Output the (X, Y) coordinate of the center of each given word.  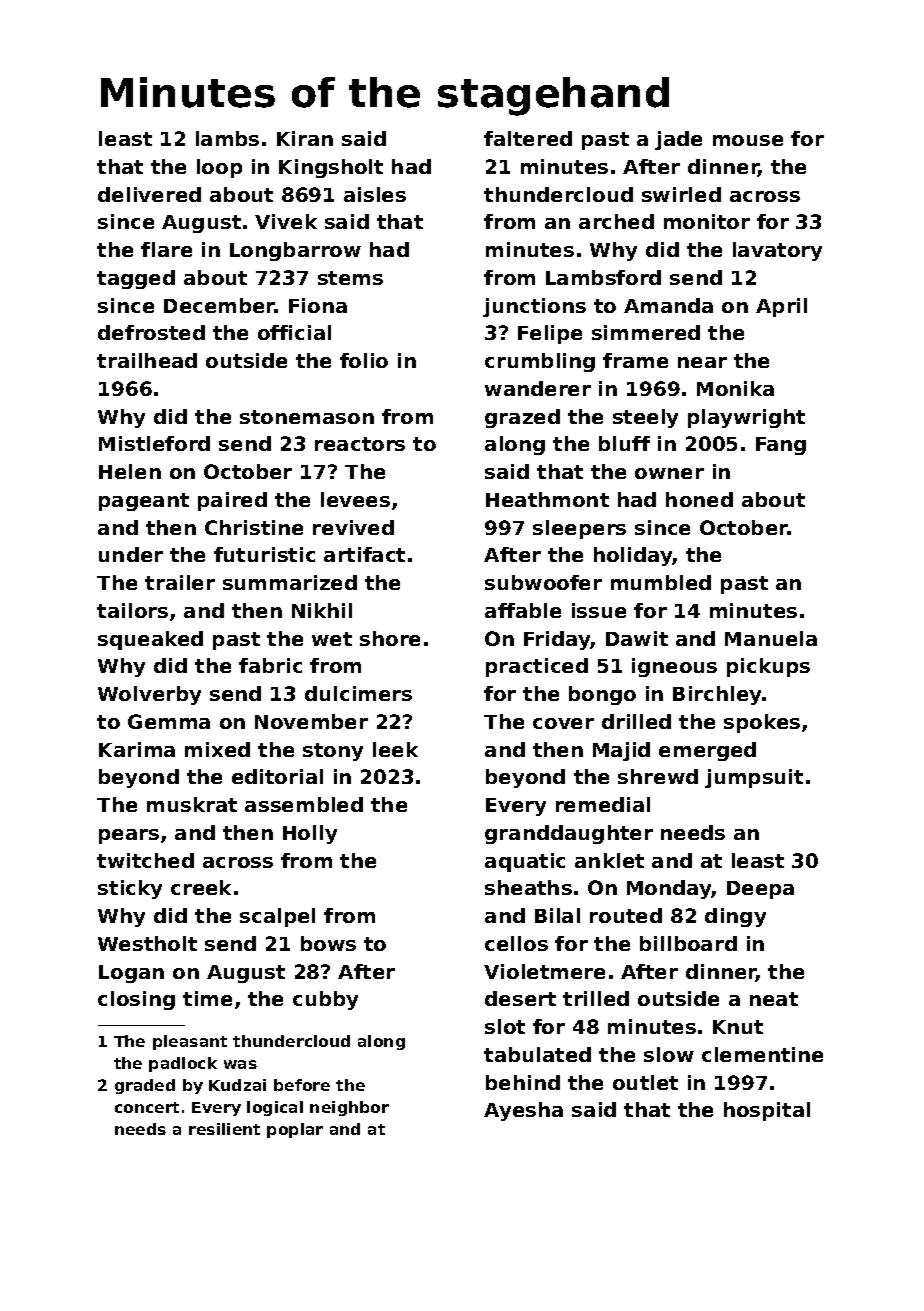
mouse (748, 140)
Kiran (305, 138)
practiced (537, 667)
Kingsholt (331, 168)
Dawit (637, 638)
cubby (325, 1000)
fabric (270, 665)
